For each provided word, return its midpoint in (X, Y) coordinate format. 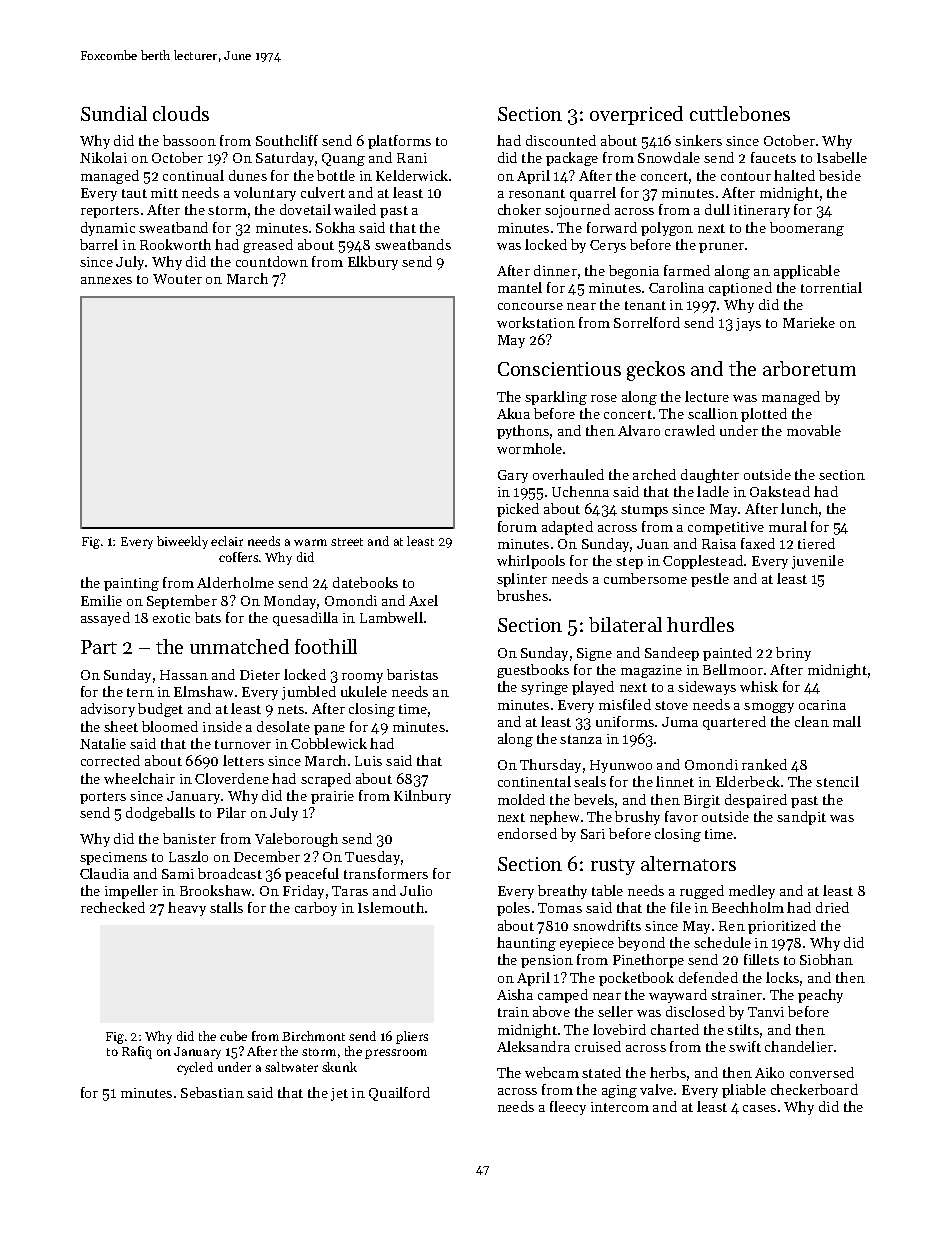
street (347, 542)
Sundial (114, 113)
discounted (561, 140)
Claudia (104, 873)
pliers (412, 1037)
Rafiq (137, 1052)
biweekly (182, 542)
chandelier (799, 1046)
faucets (773, 157)
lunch (799, 508)
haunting (526, 944)
